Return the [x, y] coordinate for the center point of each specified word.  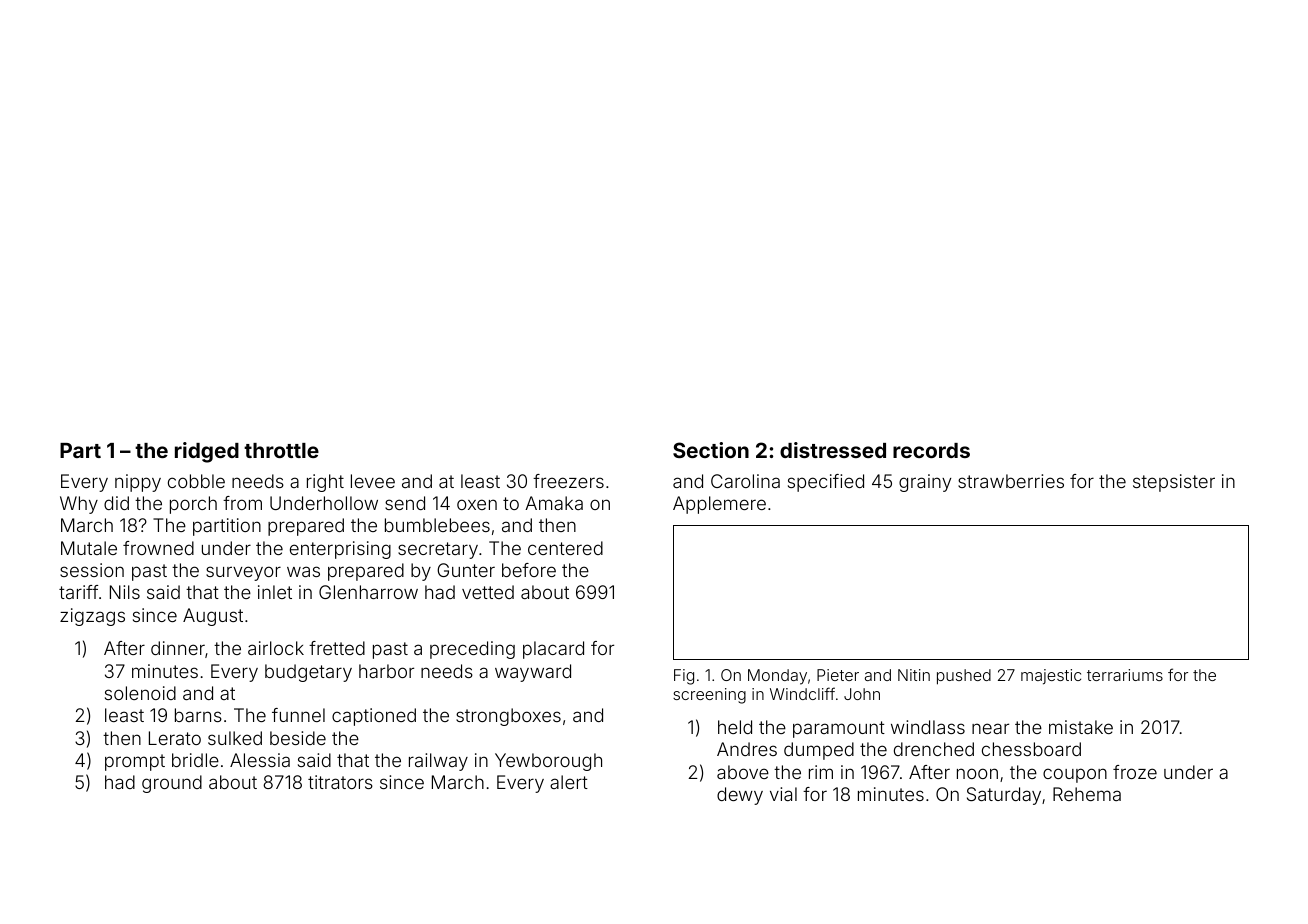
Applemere [719, 505]
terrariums [1125, 675]
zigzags [92, 617]
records [931, 450]
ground [172, 784]
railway [438, 762]
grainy [925, 483]
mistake [1081, 727]
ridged [207, 452]
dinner [178, 648]
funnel [298, 715]
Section [711, 450]
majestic [1051, 677]
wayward [533, 673]
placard [553, 650]
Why [79, 505]
